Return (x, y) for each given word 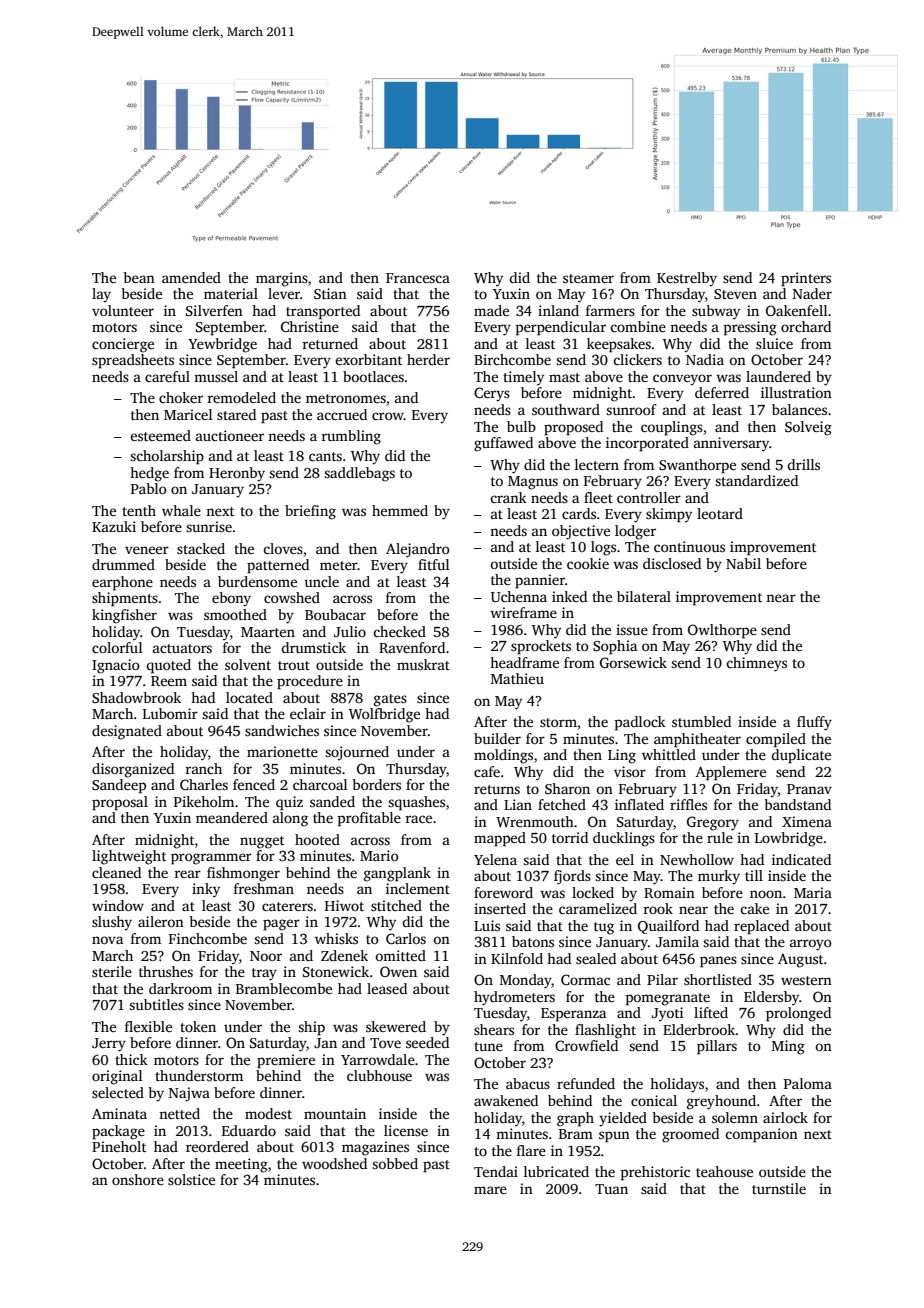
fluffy (814, 723)
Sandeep (119, 786)
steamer (588, 278)
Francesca (418, 278)
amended (191, 277)
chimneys (756, 664)
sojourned (357, 753)
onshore (138, 1179)
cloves (283, 548)
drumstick (313, 647)
